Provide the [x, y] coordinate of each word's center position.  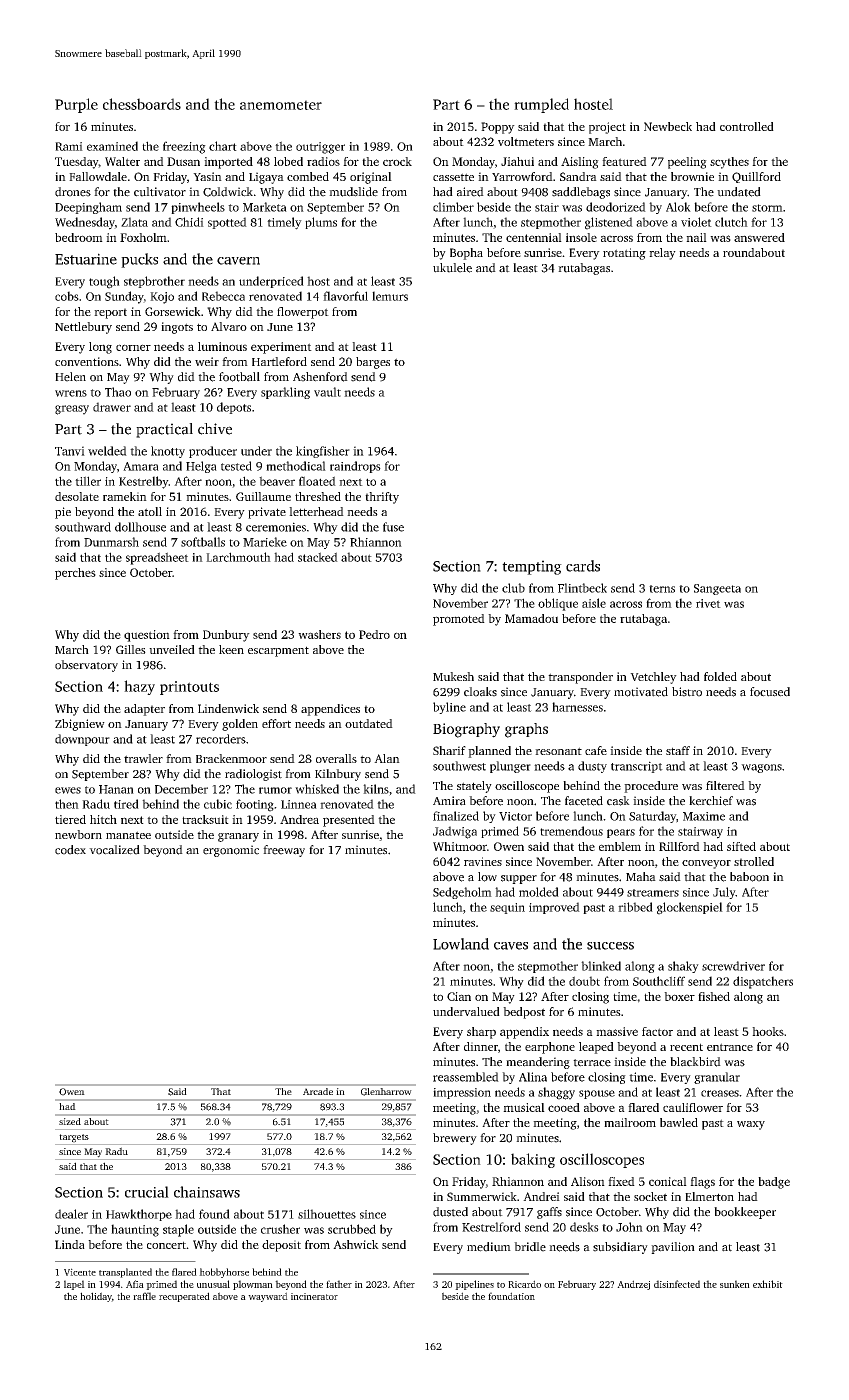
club [513, 588]
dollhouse [140, 527]
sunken [735, 1284]
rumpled [541, 105]
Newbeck [668, 126]
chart [223, 146]
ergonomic [231, 851]
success [610, 946]
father [339, 1284]
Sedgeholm [462, 893]
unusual [213, 1284]
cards [583, 566]
